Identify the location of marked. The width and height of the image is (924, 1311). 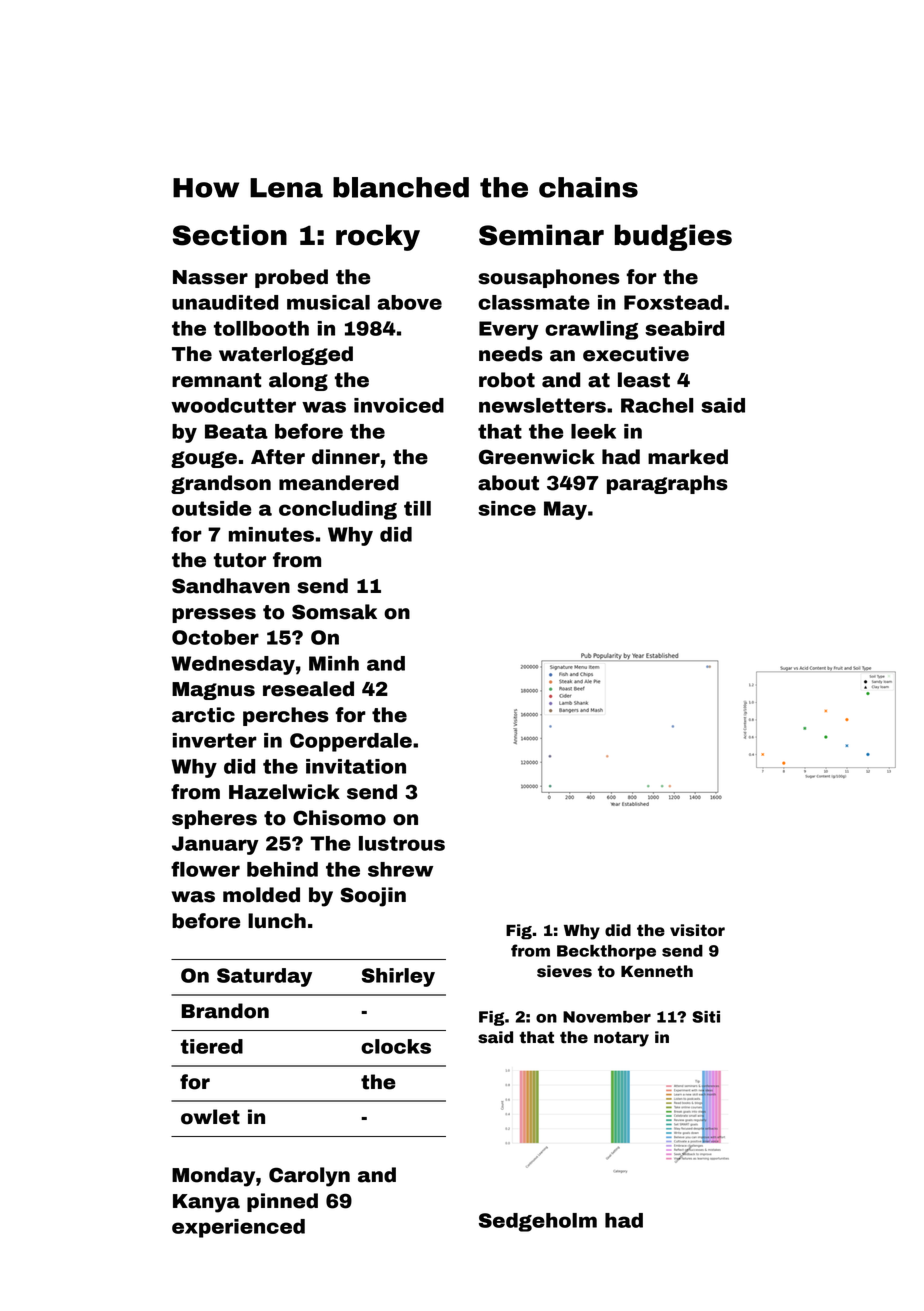
(688, 457).
